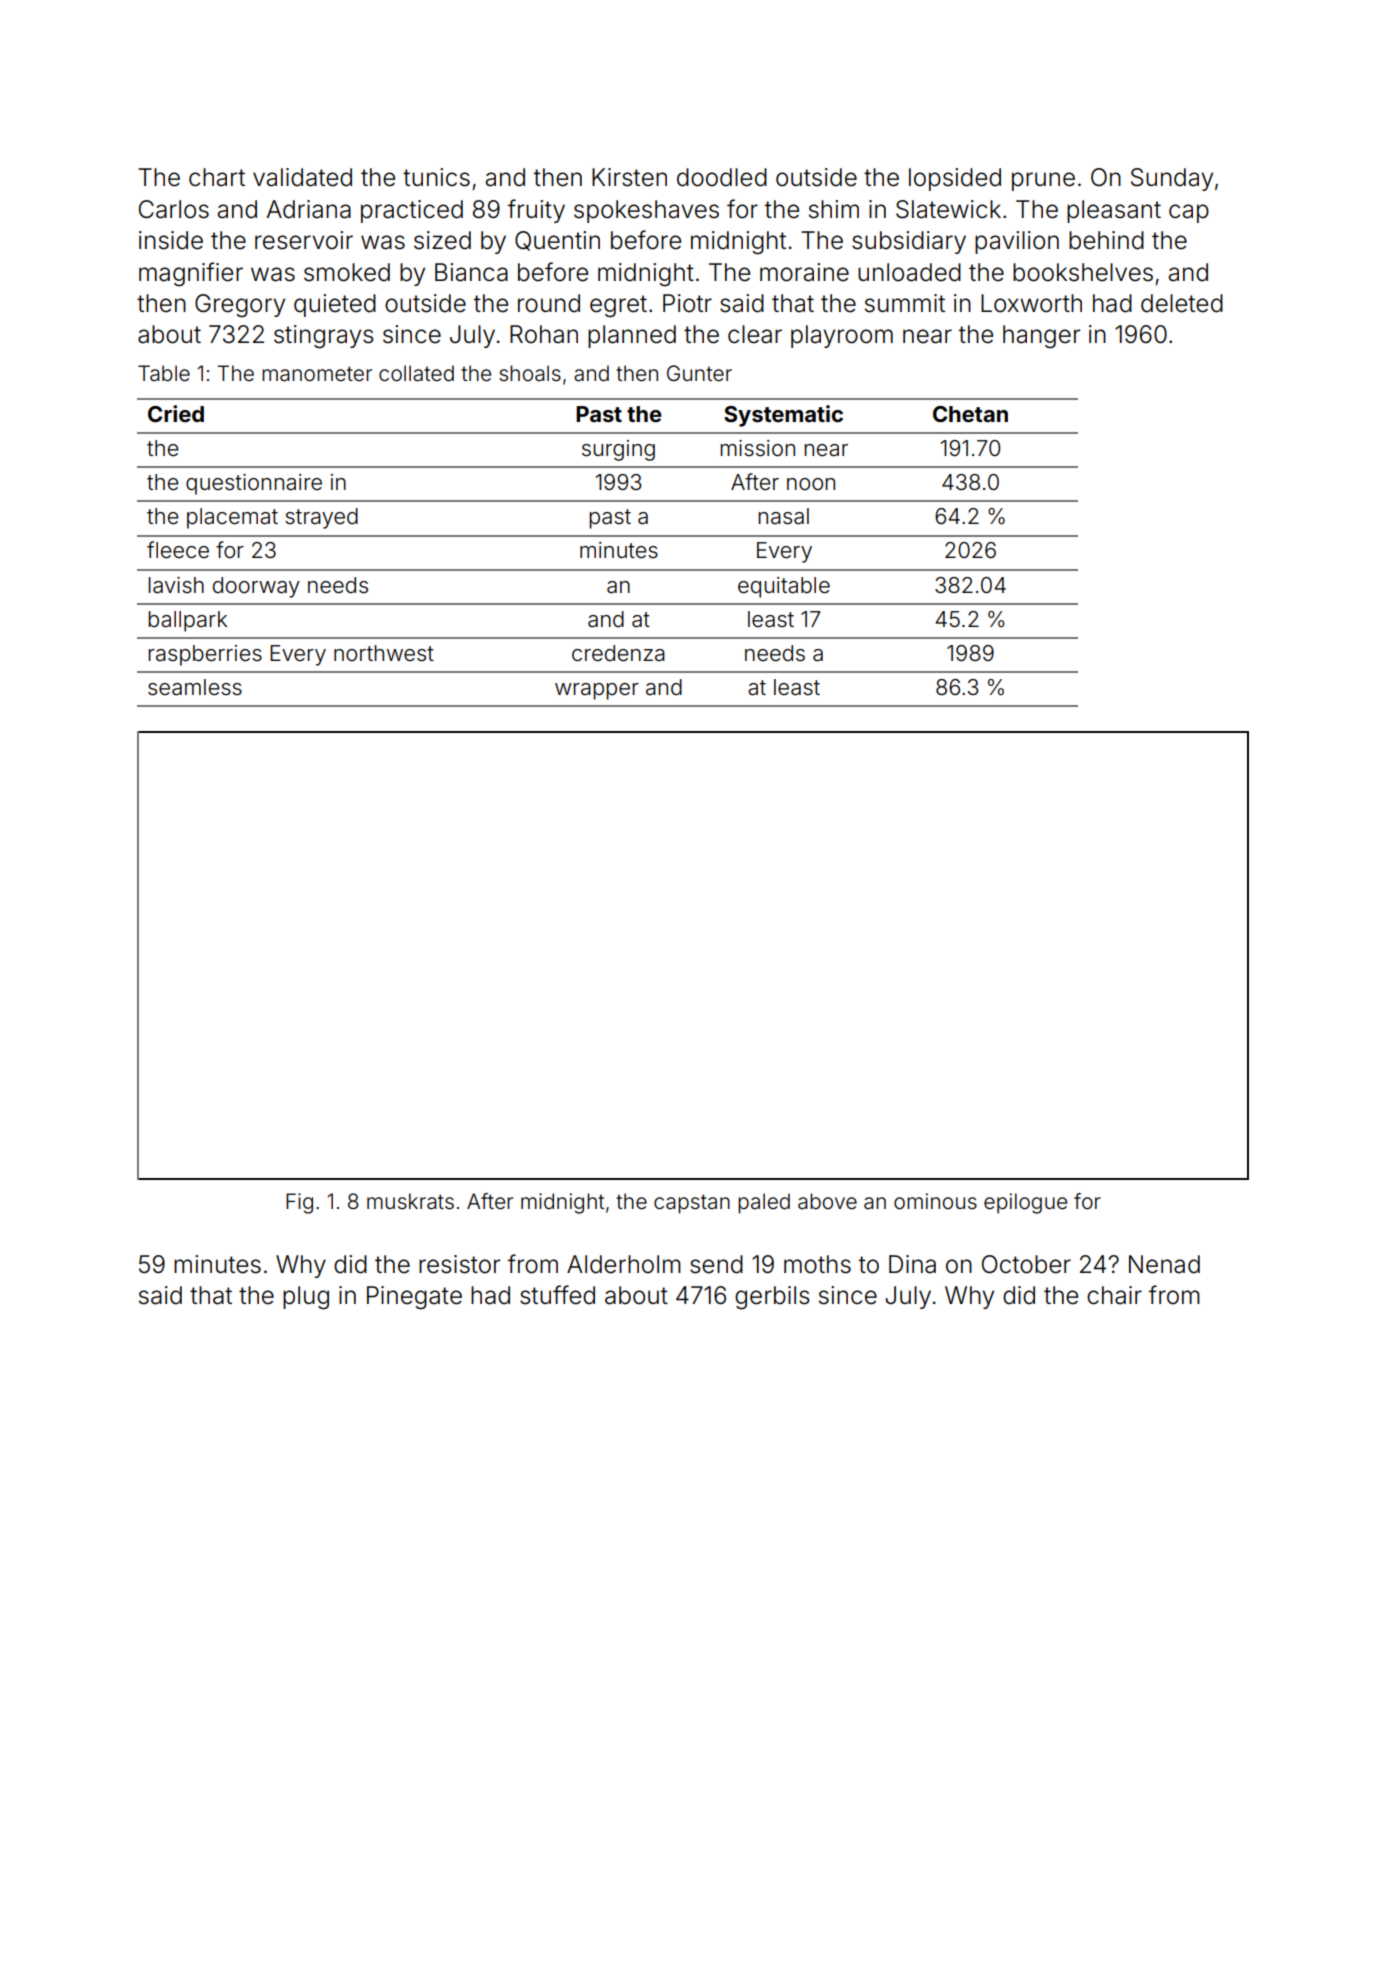 Image resolution: width=1386 pixels, height=1969 pixels. Describe the element at coordinates (783, 516) in the document. I see `nasal` at that location.
